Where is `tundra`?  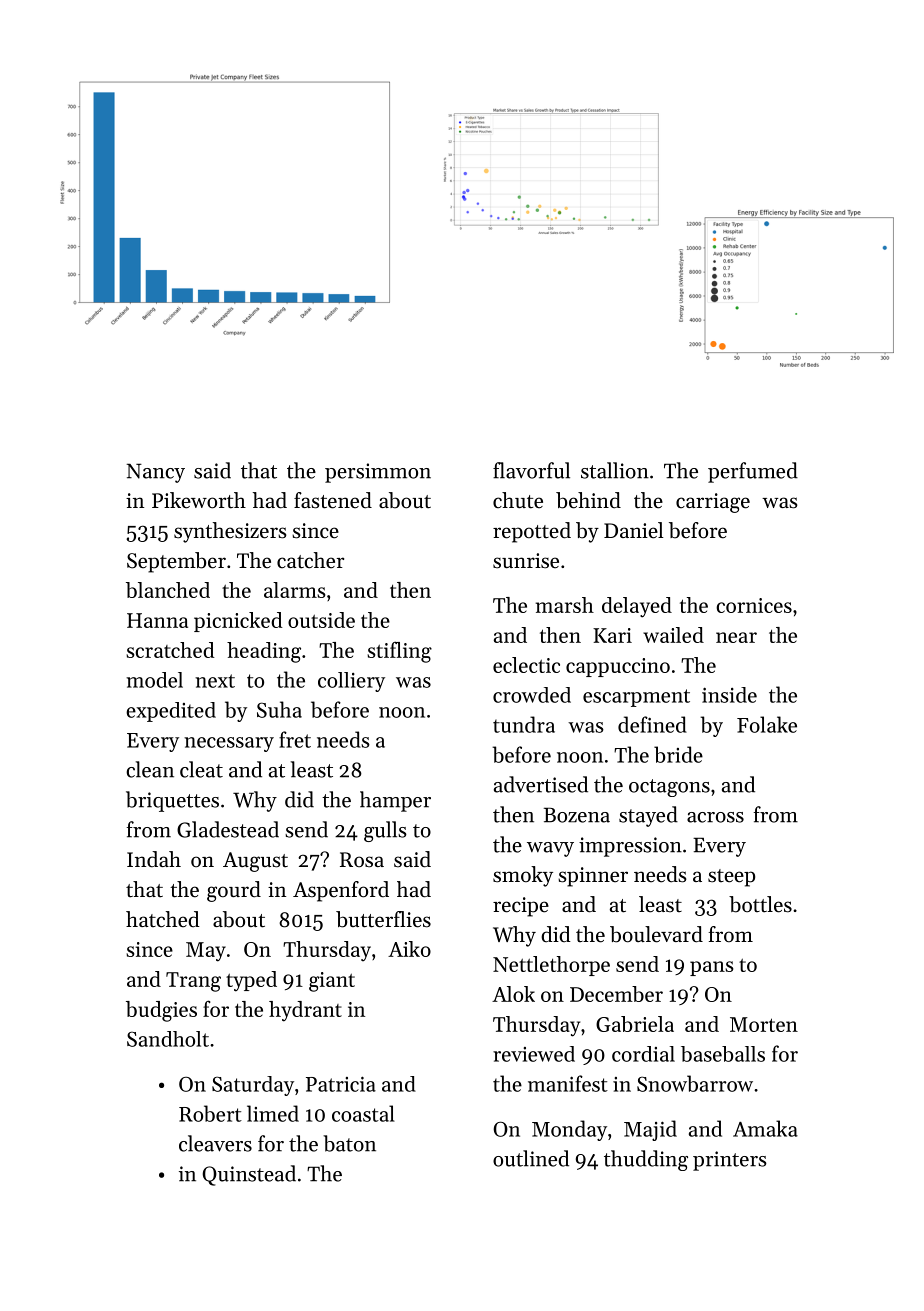 tundra is located at coordinates (524, 724).
